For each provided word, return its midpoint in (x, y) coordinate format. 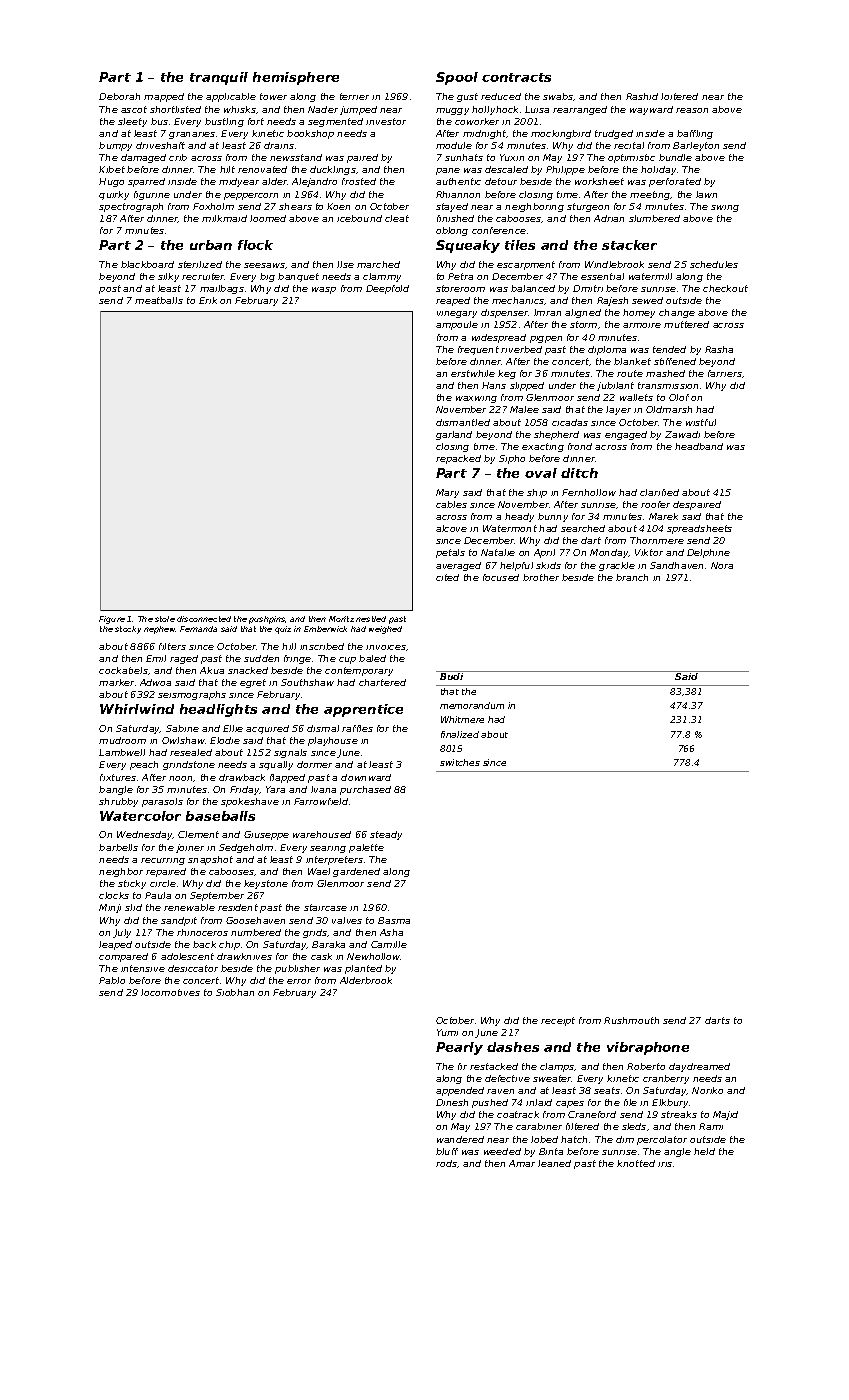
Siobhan (235, 992)
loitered (679, 96)
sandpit (179, 921)
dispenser (505, 313)
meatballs (159, 300)
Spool (457, 78)
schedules (714, 264)
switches (460, 762)
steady (386, 835)
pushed (490, 1103)
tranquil (219, 78)
